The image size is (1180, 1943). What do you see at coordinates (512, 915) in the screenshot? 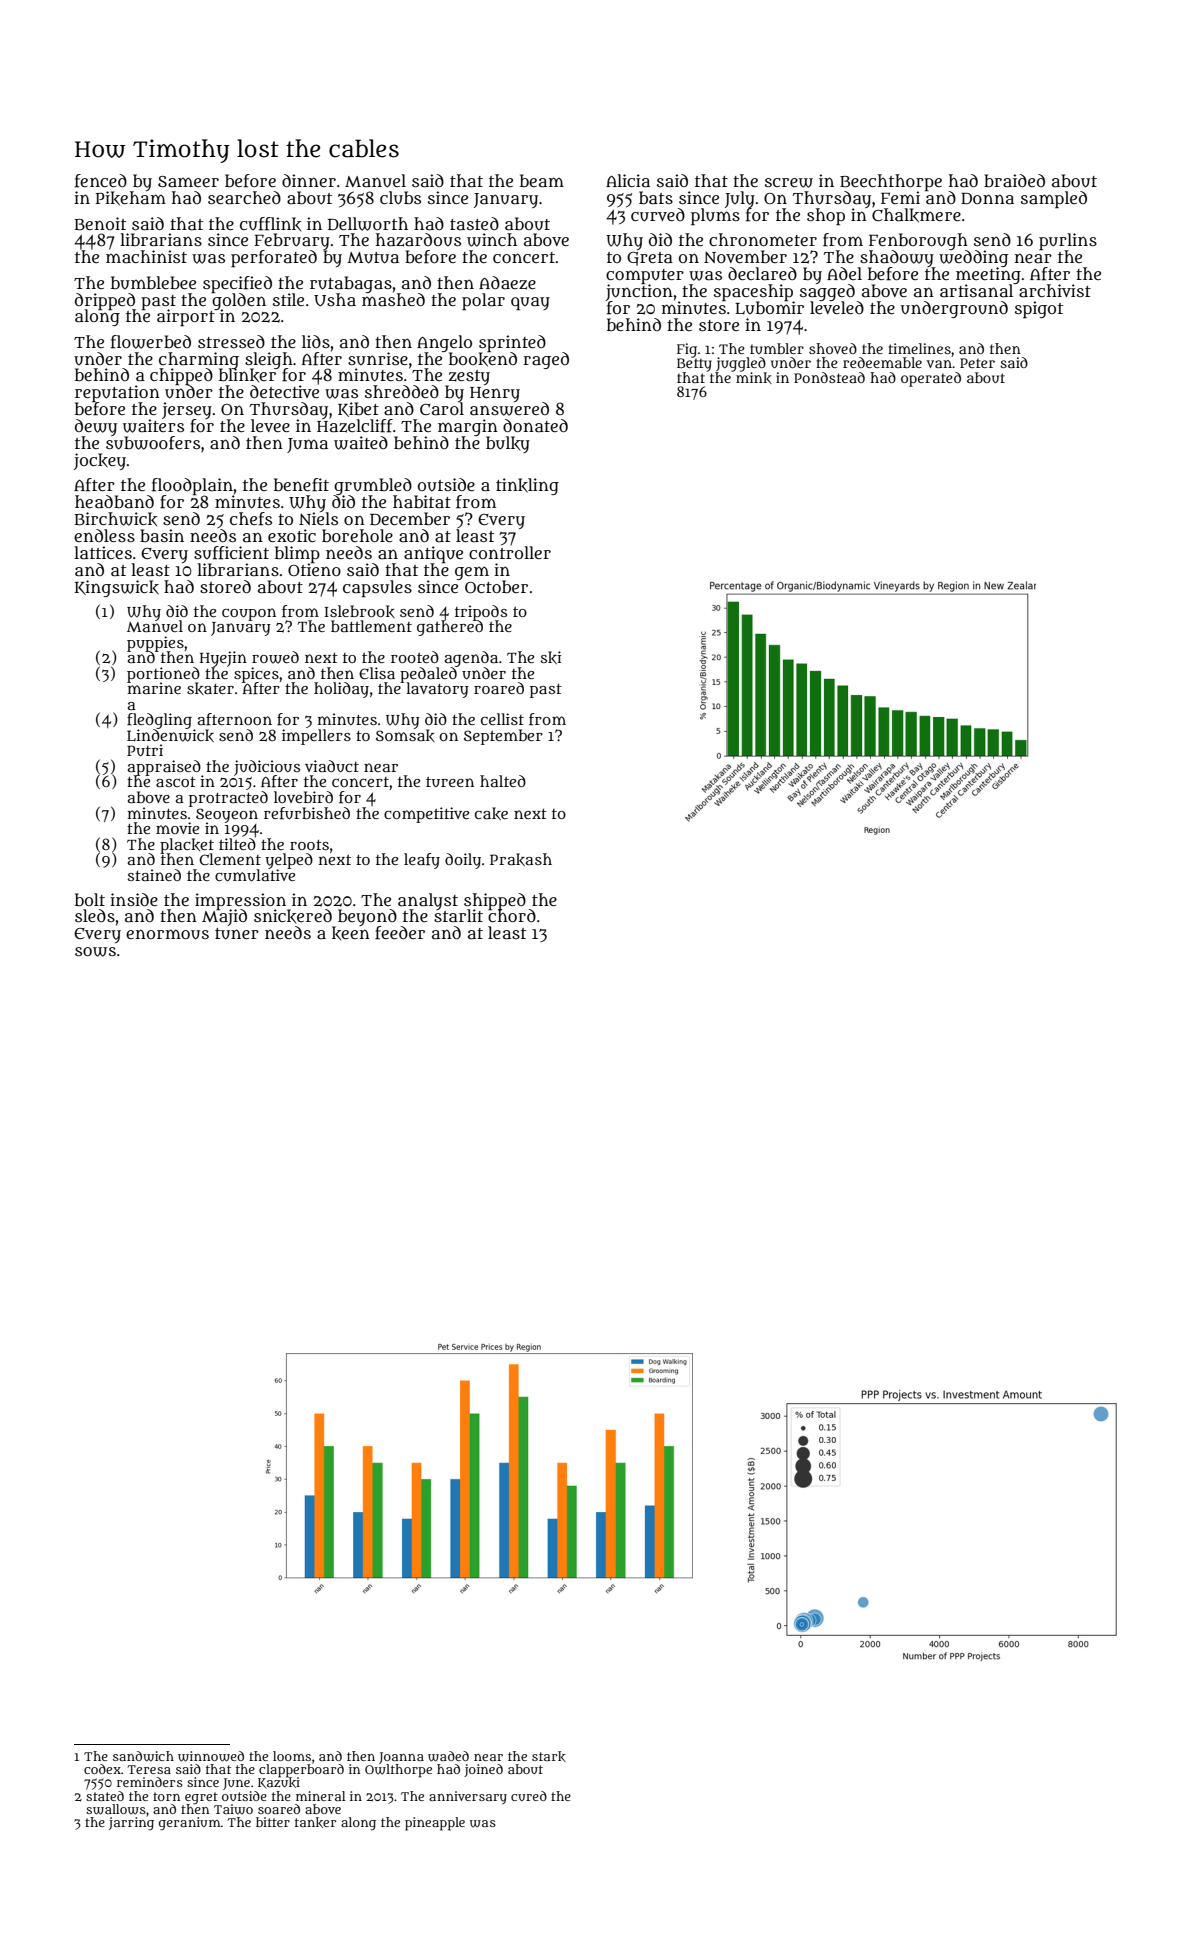
I see `chord` at bounding box center [512, 915].
